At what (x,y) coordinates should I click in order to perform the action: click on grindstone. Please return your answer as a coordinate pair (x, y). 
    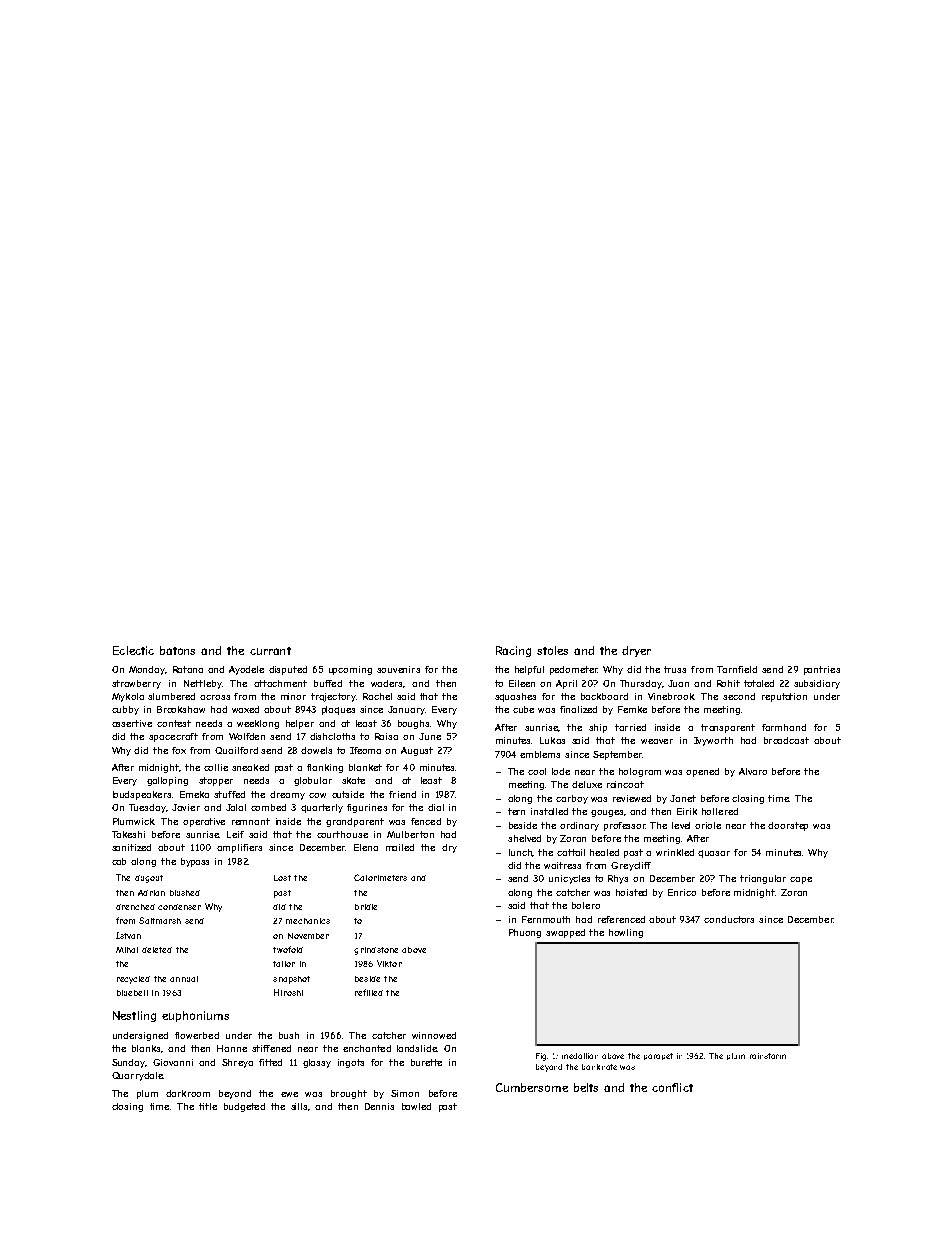
    Looking at the image, I should click on (376, 951).
